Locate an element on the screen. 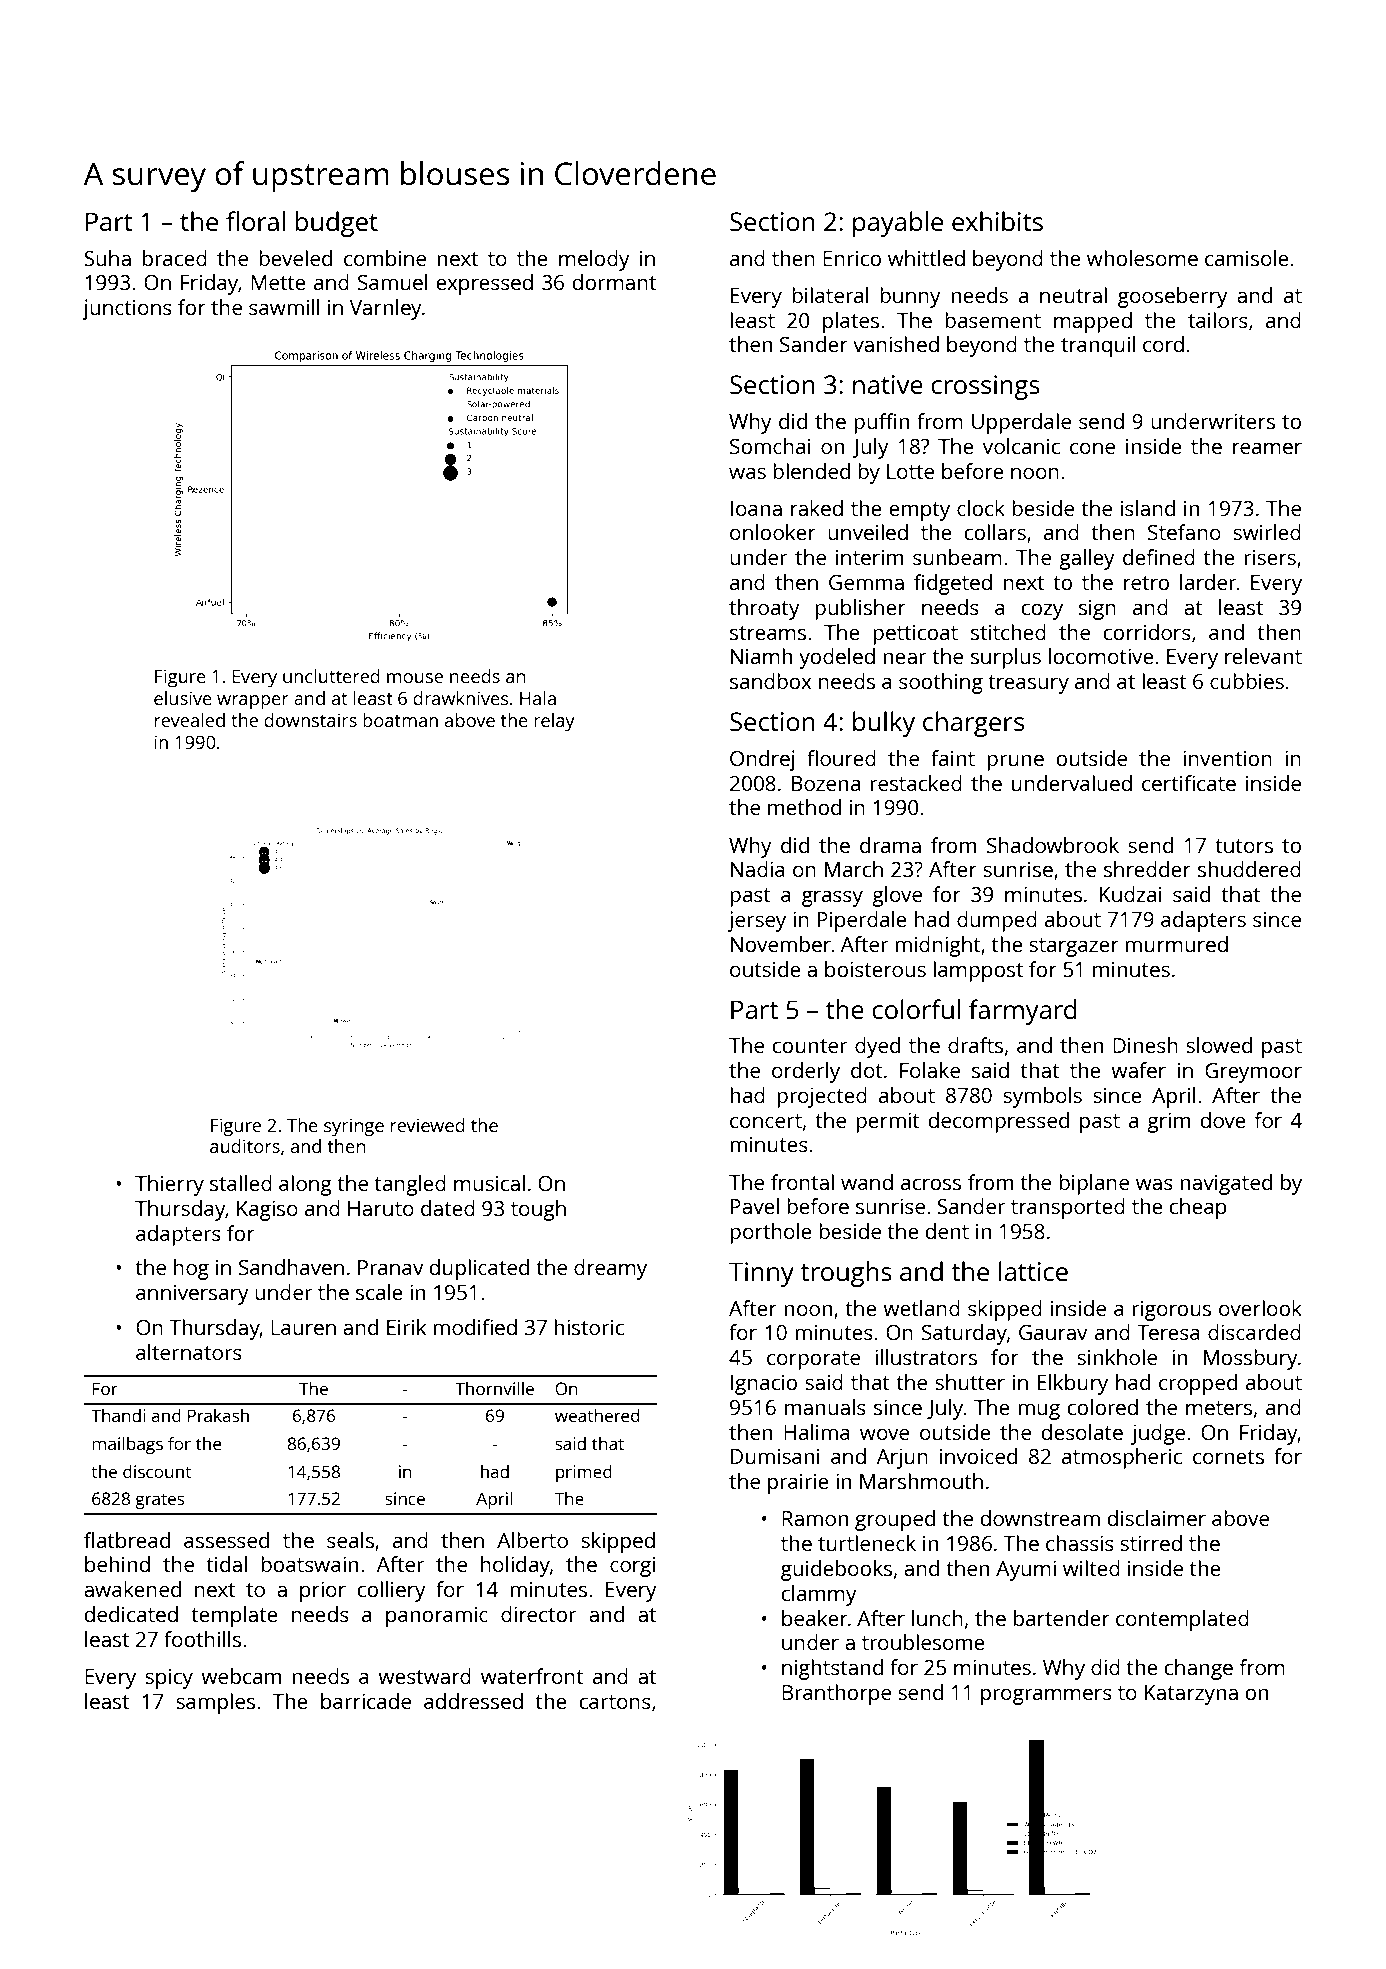  floral is located at coordinates (255, 221).
